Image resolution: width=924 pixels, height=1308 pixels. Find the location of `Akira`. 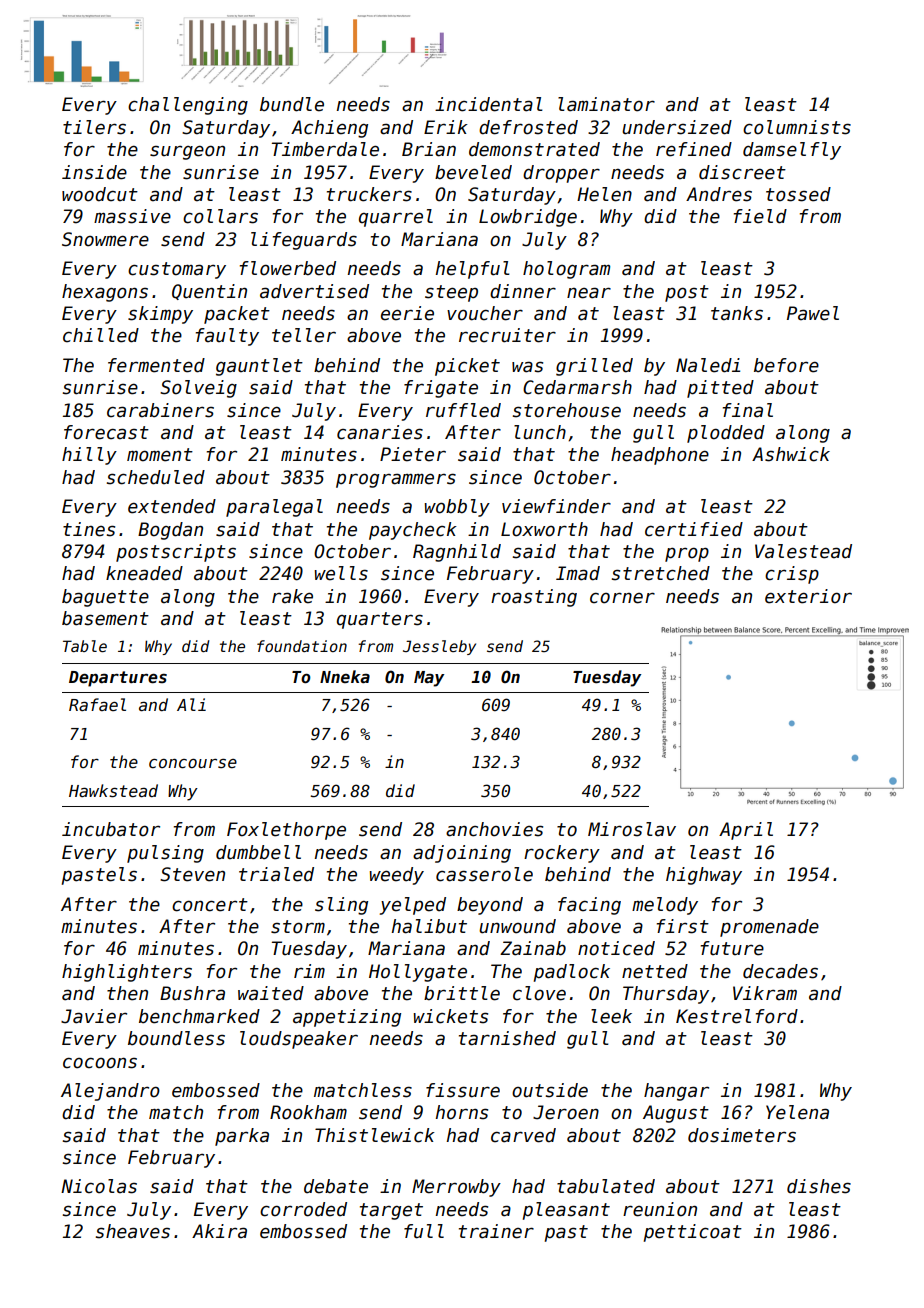

Akira is located at coordinates (219, 1231).
